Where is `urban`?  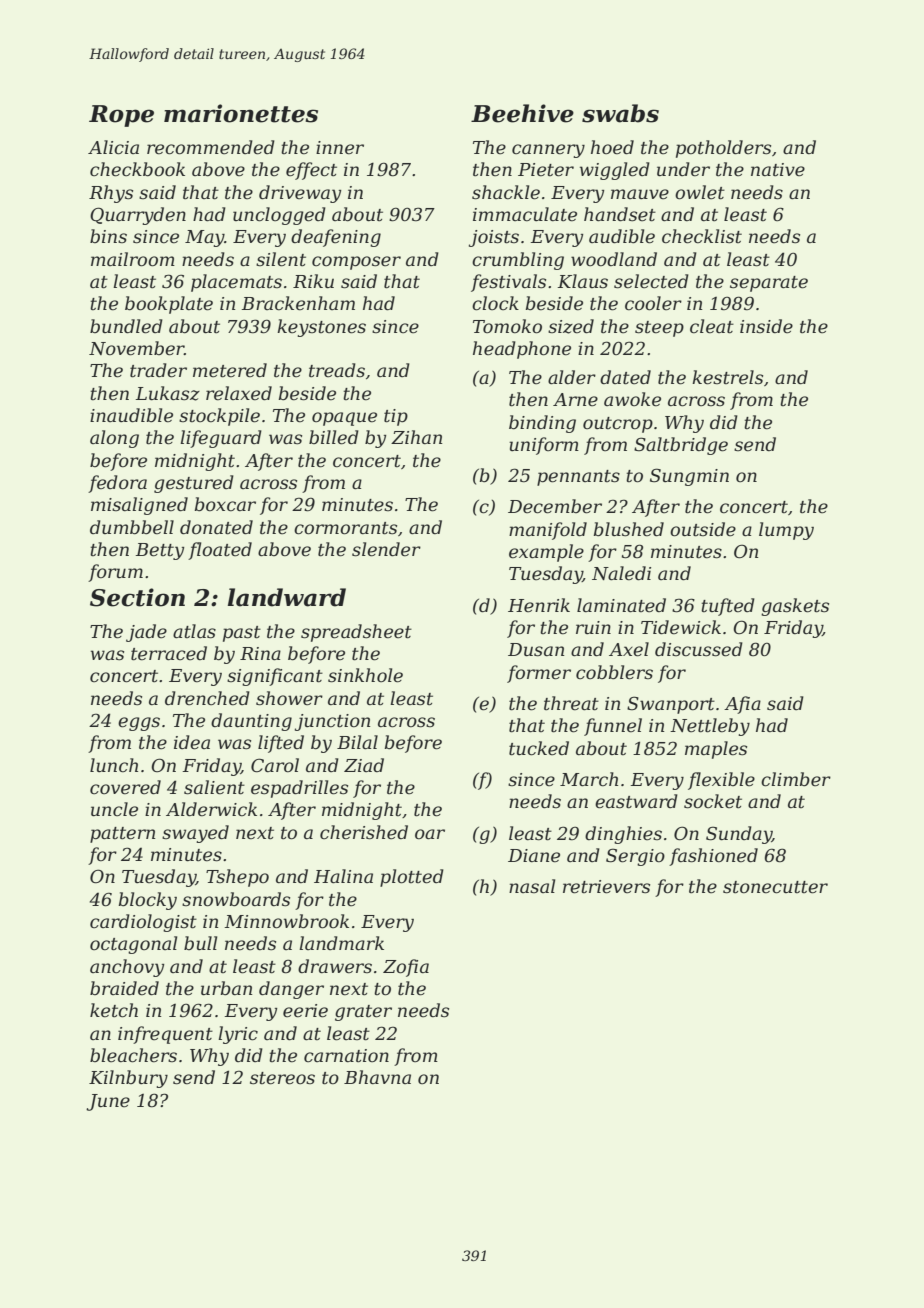
urban is located at coordinates (226, 988).
